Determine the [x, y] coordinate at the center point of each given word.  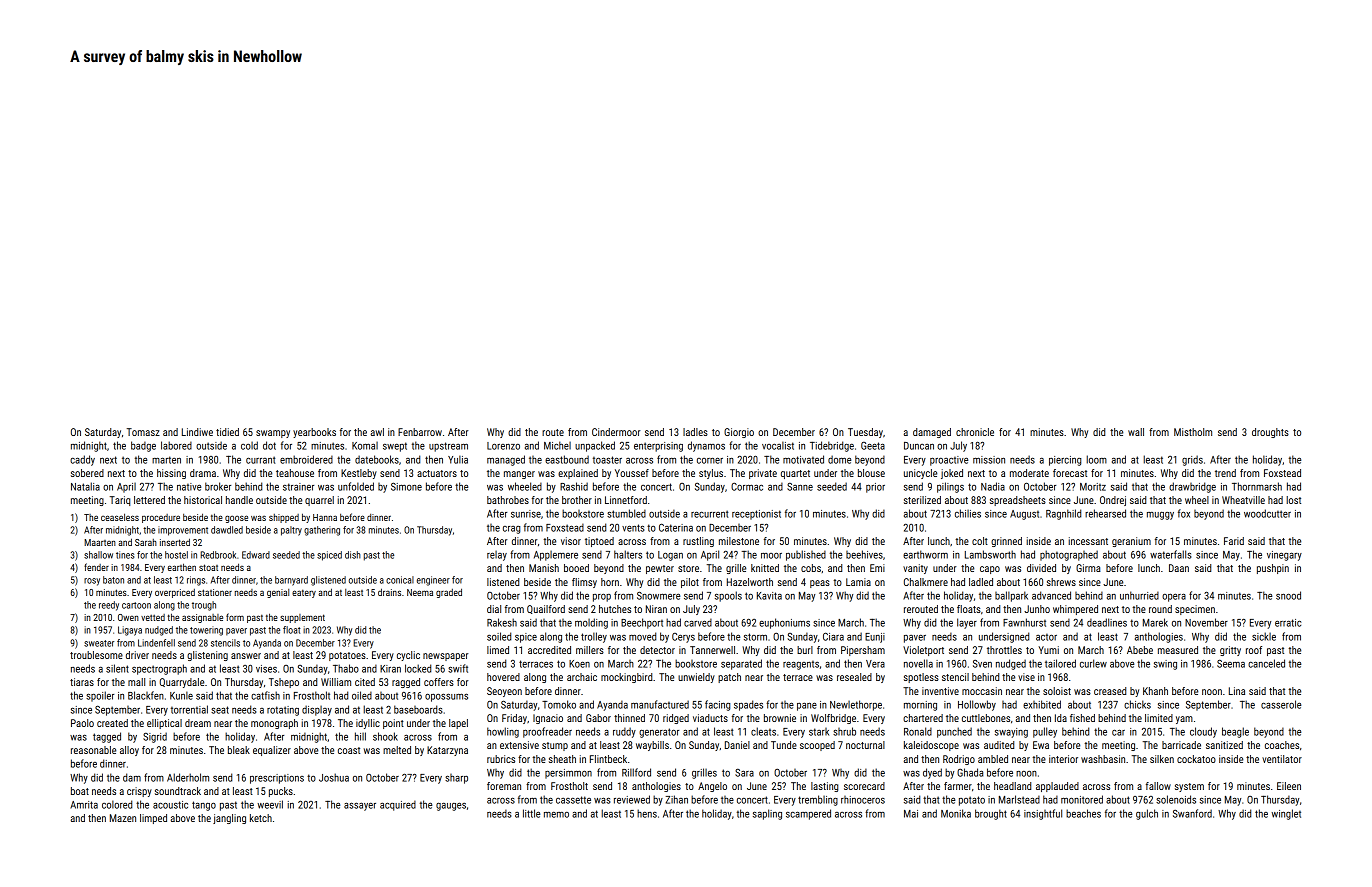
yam [1184, 720]
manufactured [660, 704]
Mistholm [1193, 432]
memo [556, 815]
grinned [1006, 542]
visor [571, 541]
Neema [420, 592]
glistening [207, 656]
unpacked [595, 446]
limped [153, 819]
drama [203, 473]
